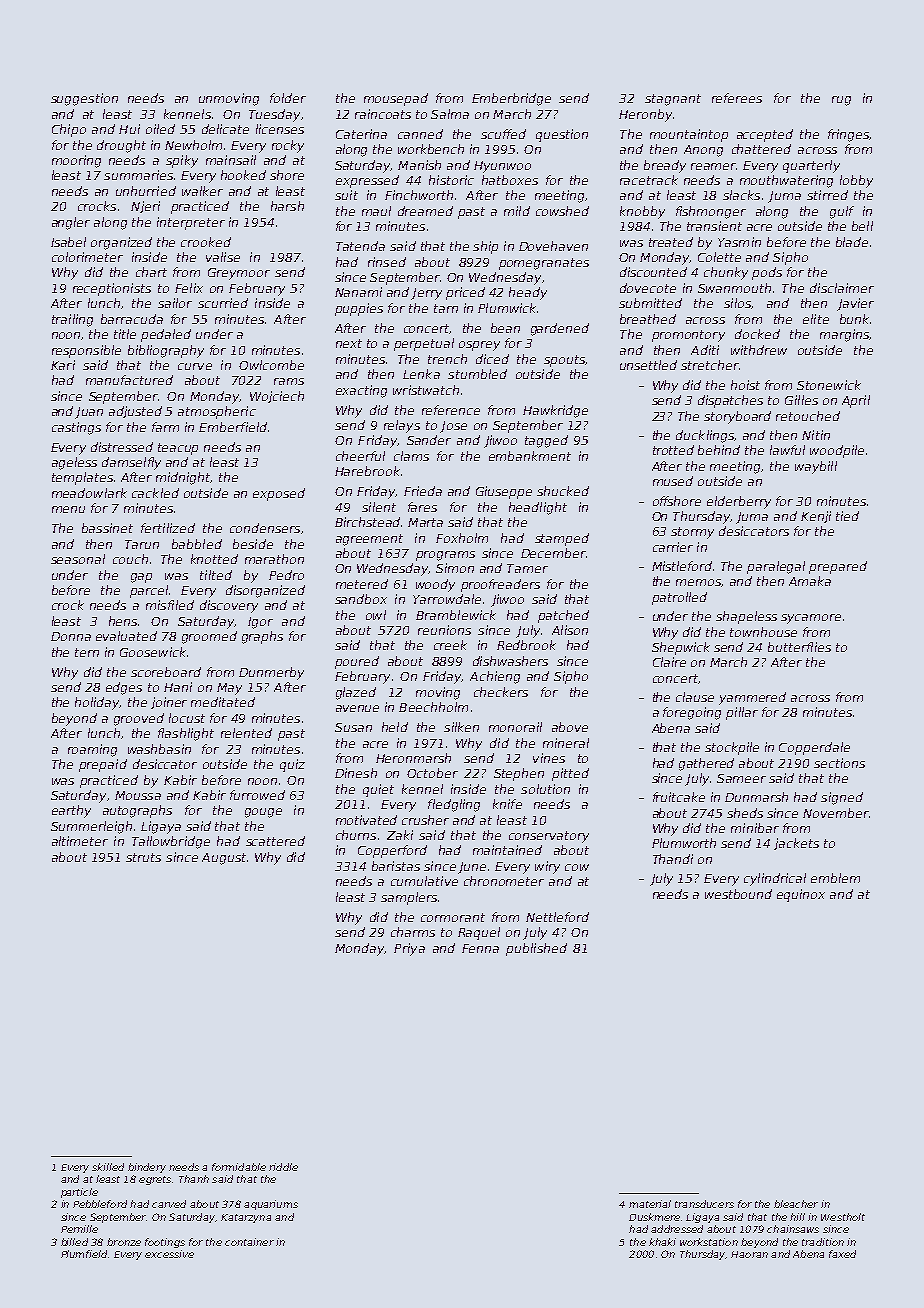  What do you see at coordinates (122, 447) in the screenshot?
I see `distressed` at bounding box center [122, 447].
